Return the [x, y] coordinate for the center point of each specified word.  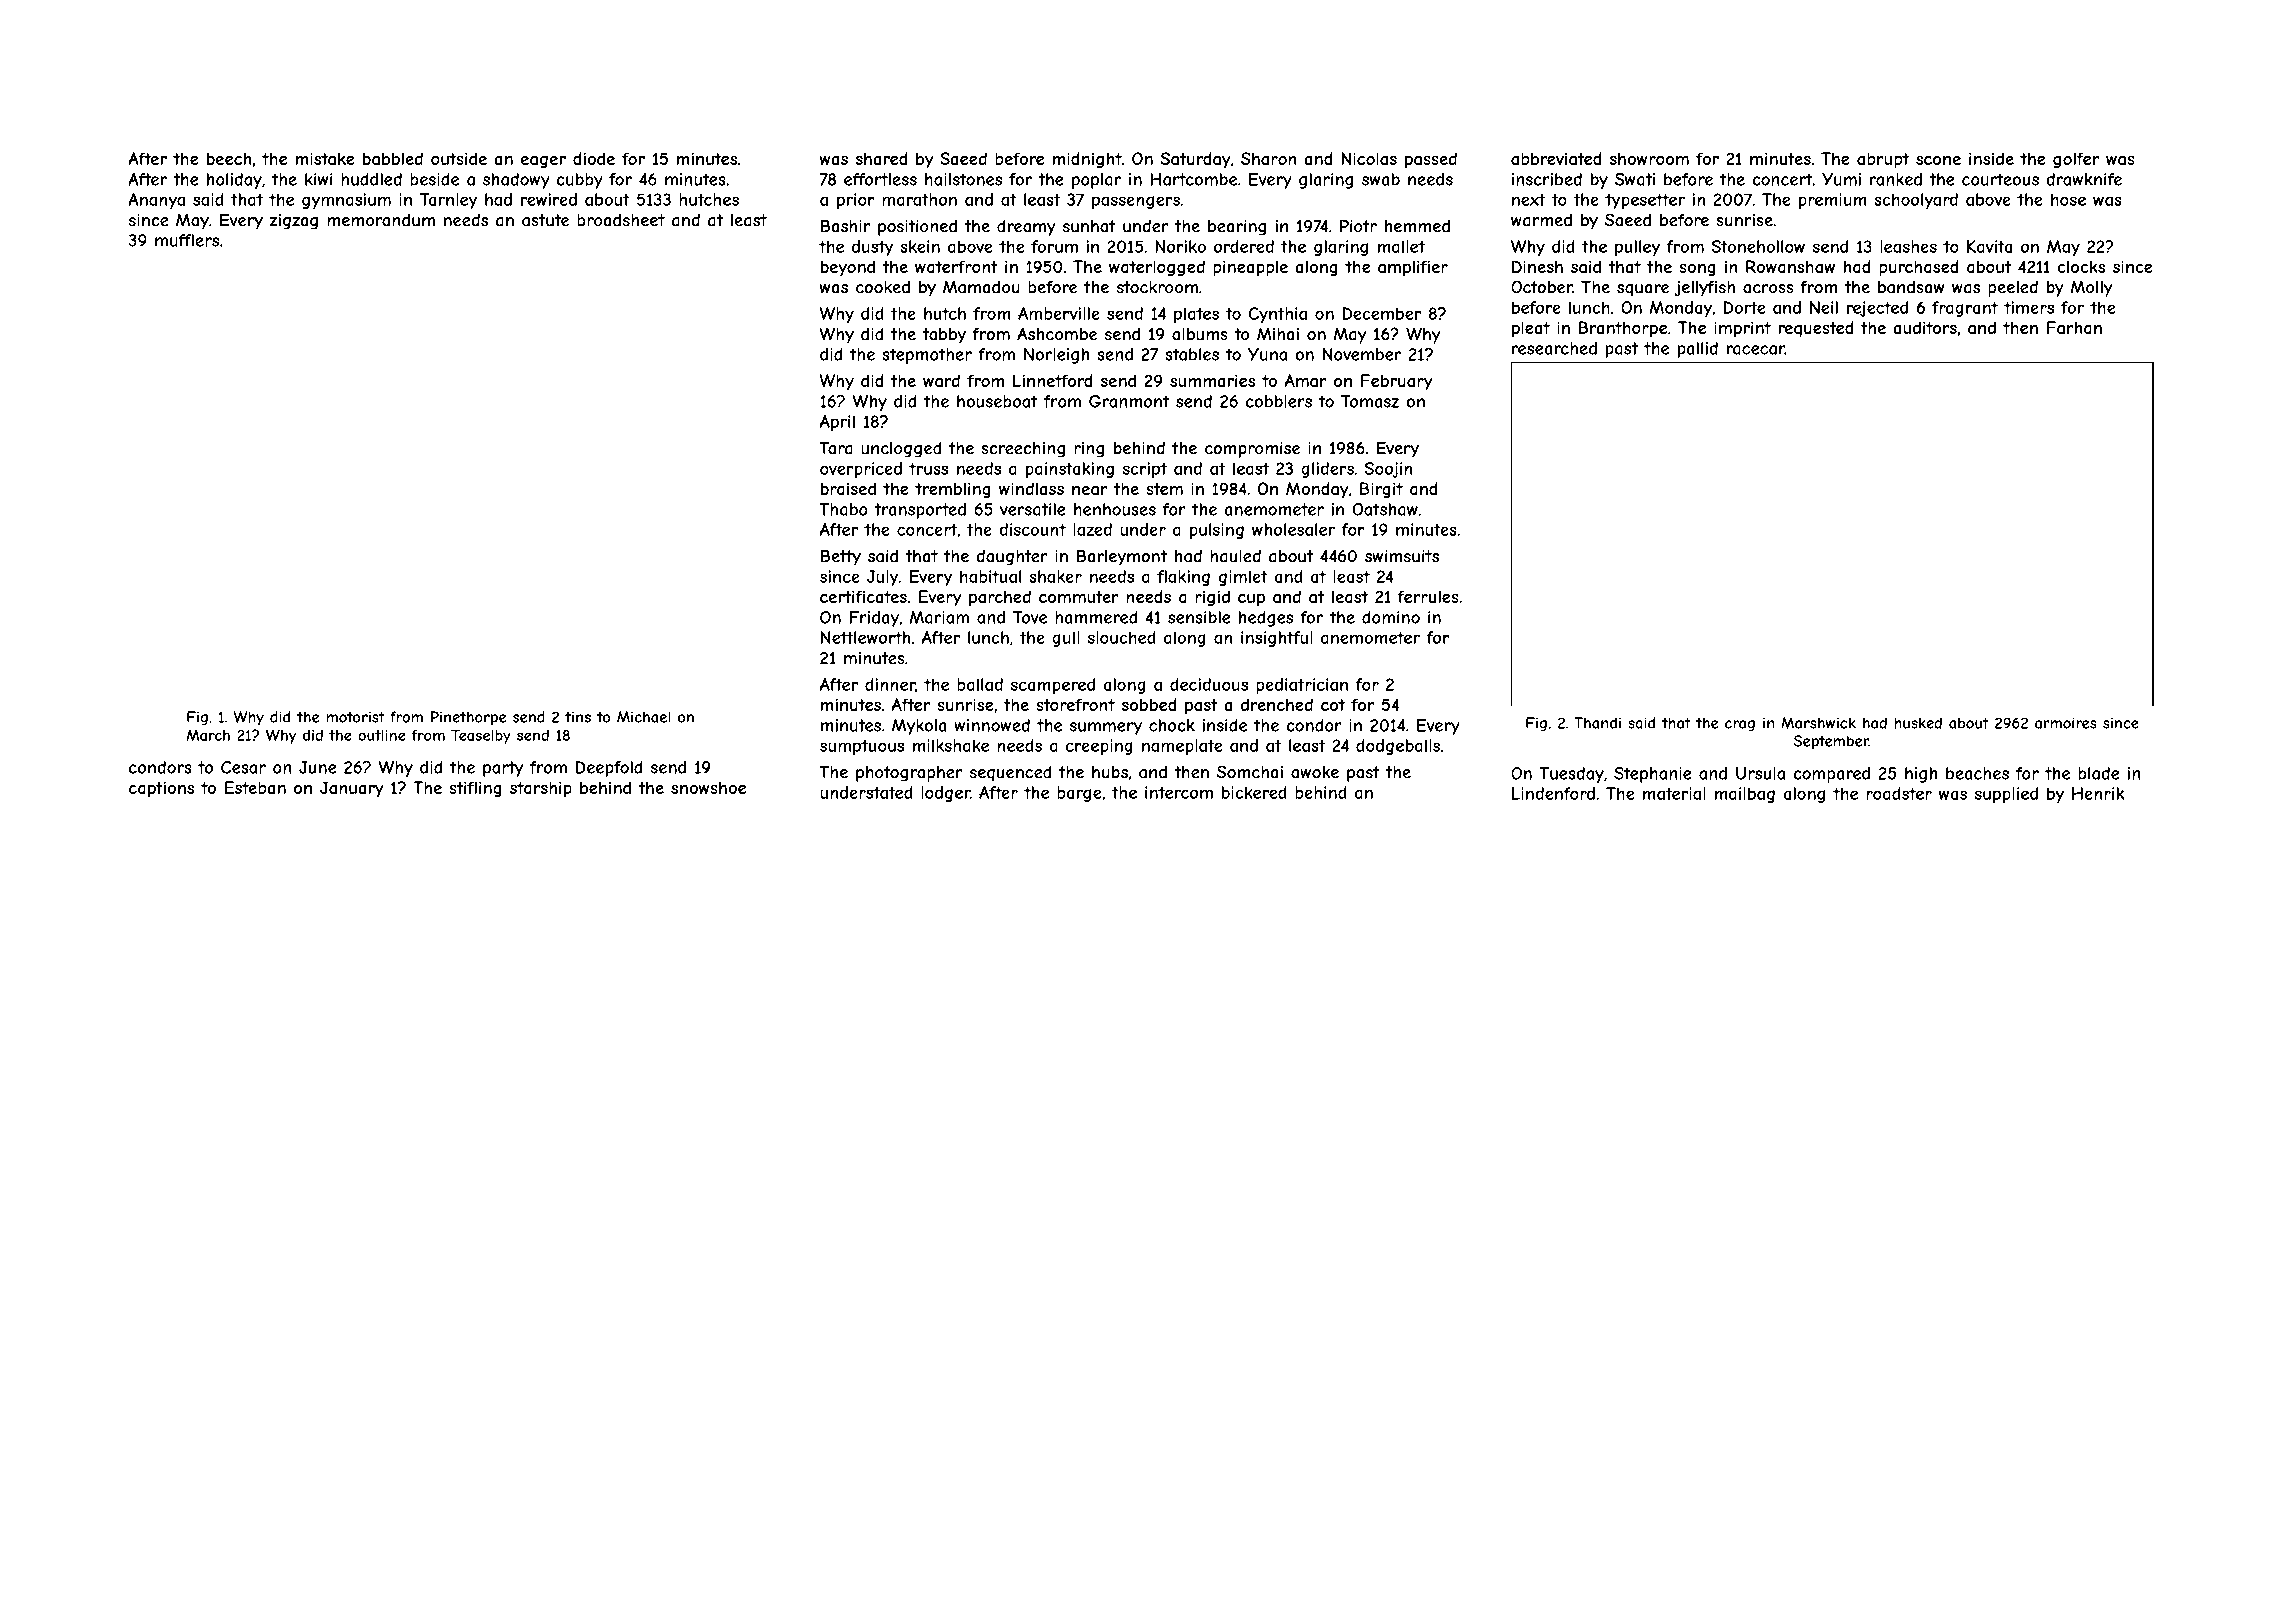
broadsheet [621, 220]
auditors [1925, 327]
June [318, 767]
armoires [2066, 723]
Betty [841, 557]
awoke [1315, 772]
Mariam [939, 617]
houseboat [997, 401]
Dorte [1744, 307]
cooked [883, 287]
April [837, 423]
